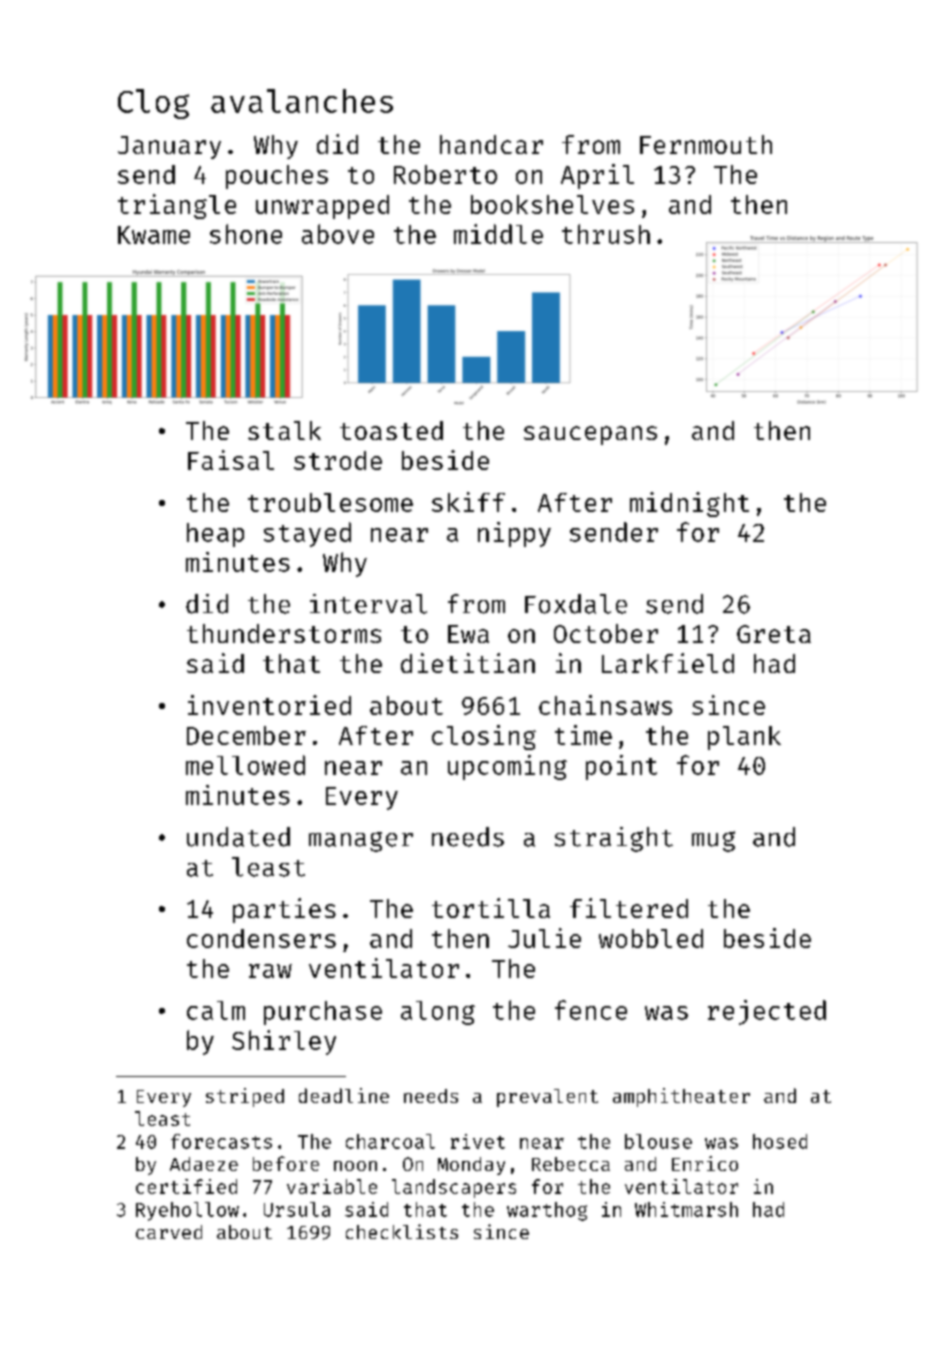  I want to click on closing, so click(484, 737).
